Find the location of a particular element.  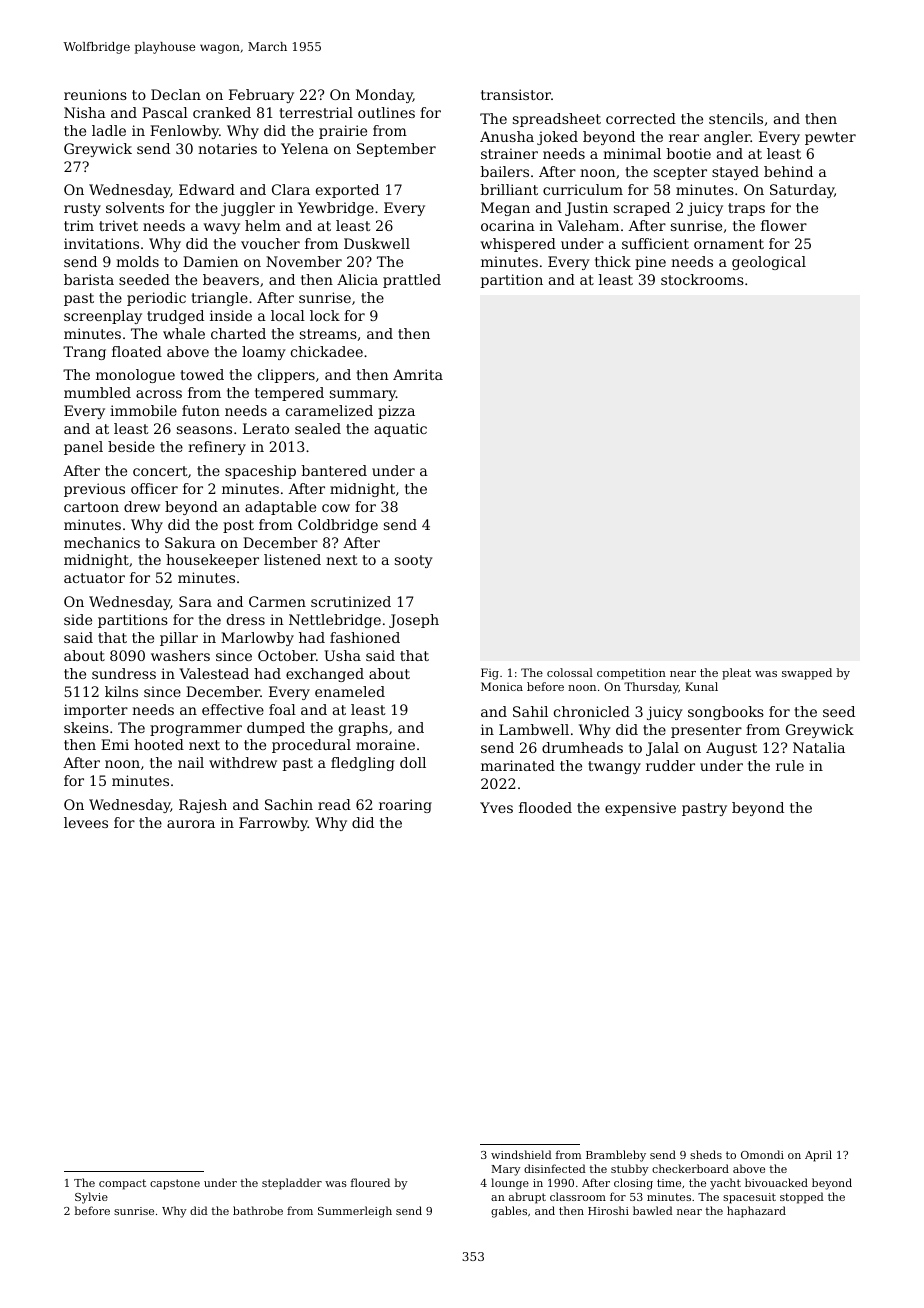

Monday is located at coordinates (384, 96).
